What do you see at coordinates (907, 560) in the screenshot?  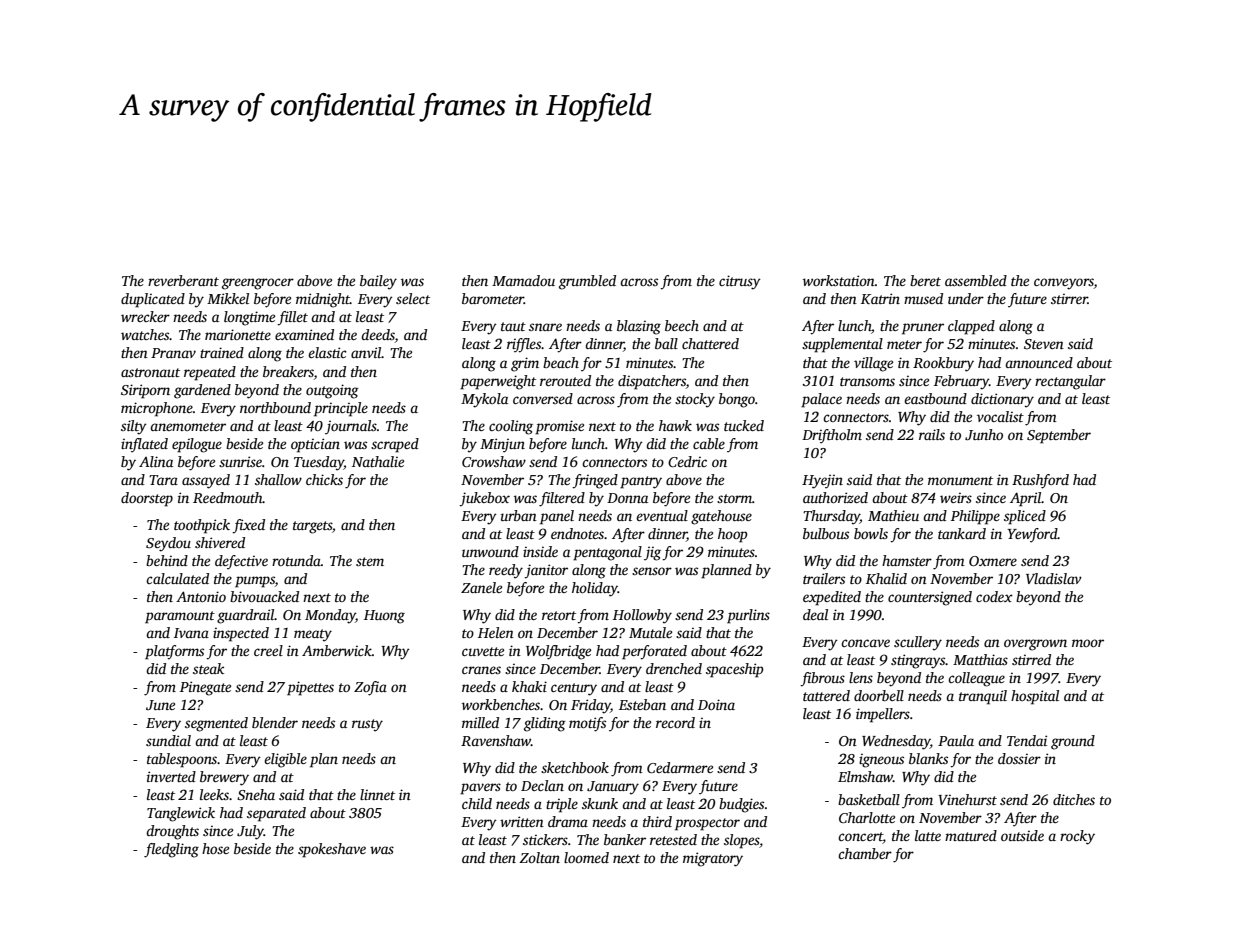 I see `hamster` at bounding box center [907, 560].
